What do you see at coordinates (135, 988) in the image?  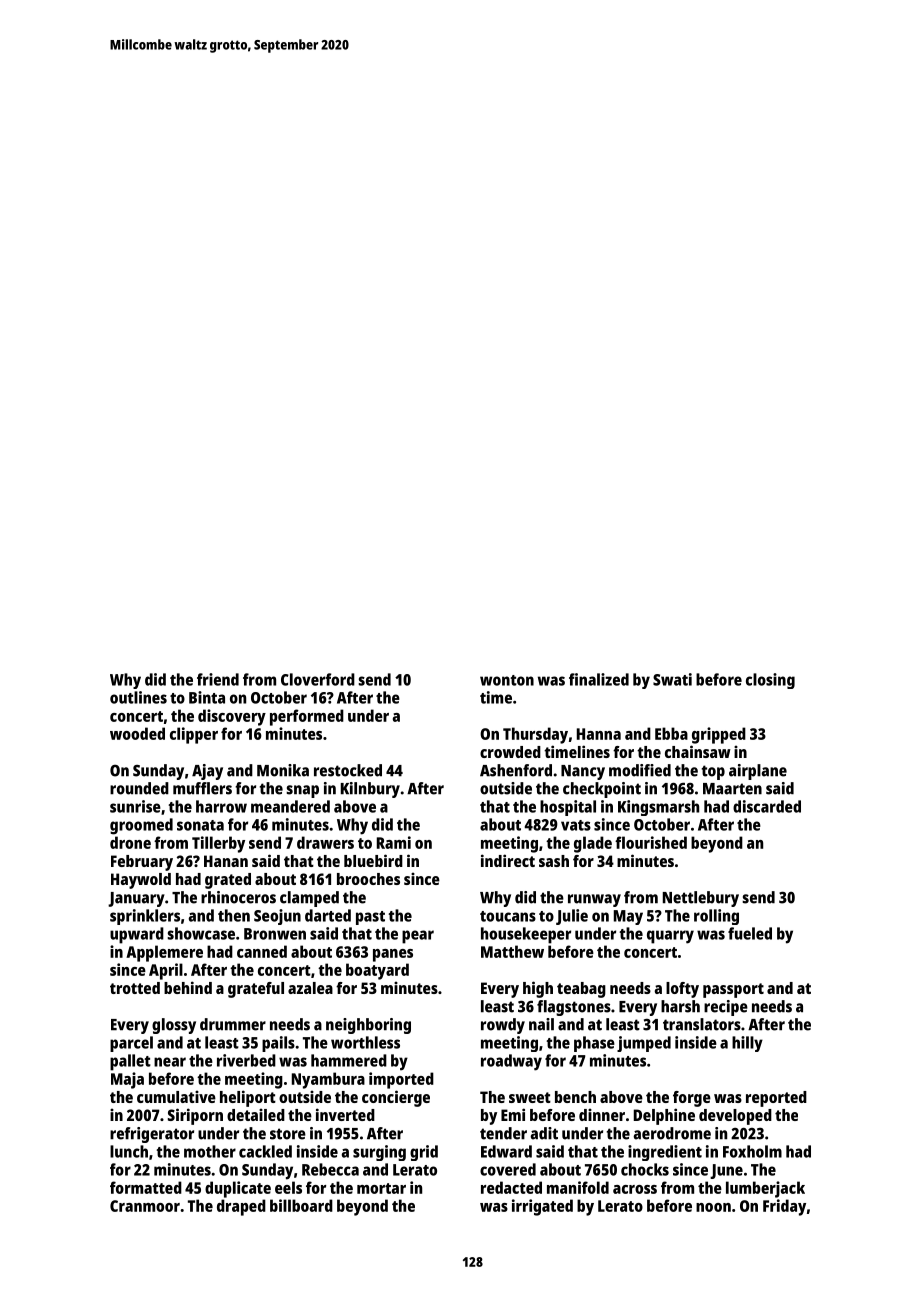 I see `trotted` at bounding box center [135, 988].
